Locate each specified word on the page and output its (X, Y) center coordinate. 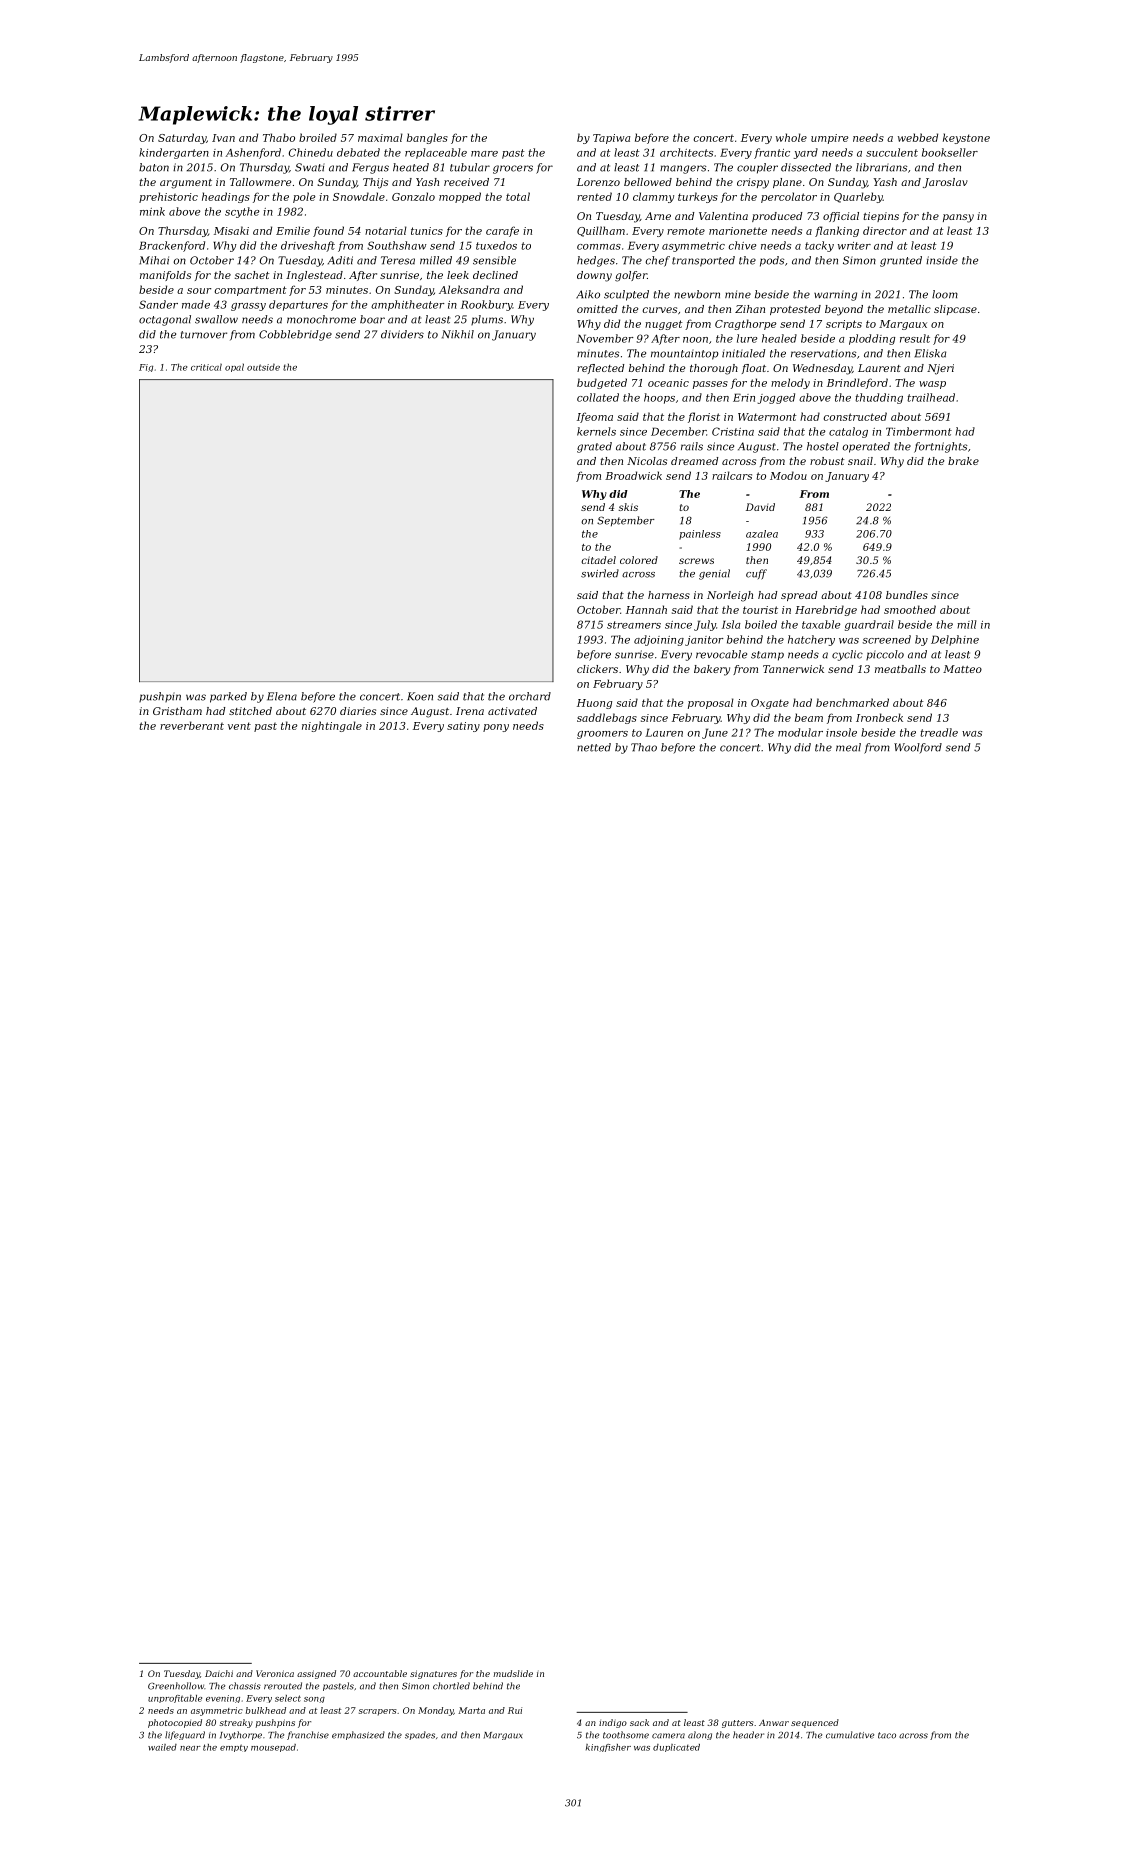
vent (239, 726)
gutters (737, 1724)
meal (848, 747)
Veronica (275, 1673)
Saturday (182, 138)
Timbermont (919, 431)
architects (686, 152)
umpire (830, 139)
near (190, 1748)
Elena (282, 696)
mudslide (513, 1673)
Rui (515, 1710)
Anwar (774, 1722)
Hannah (646, 609)
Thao (644, 747)
